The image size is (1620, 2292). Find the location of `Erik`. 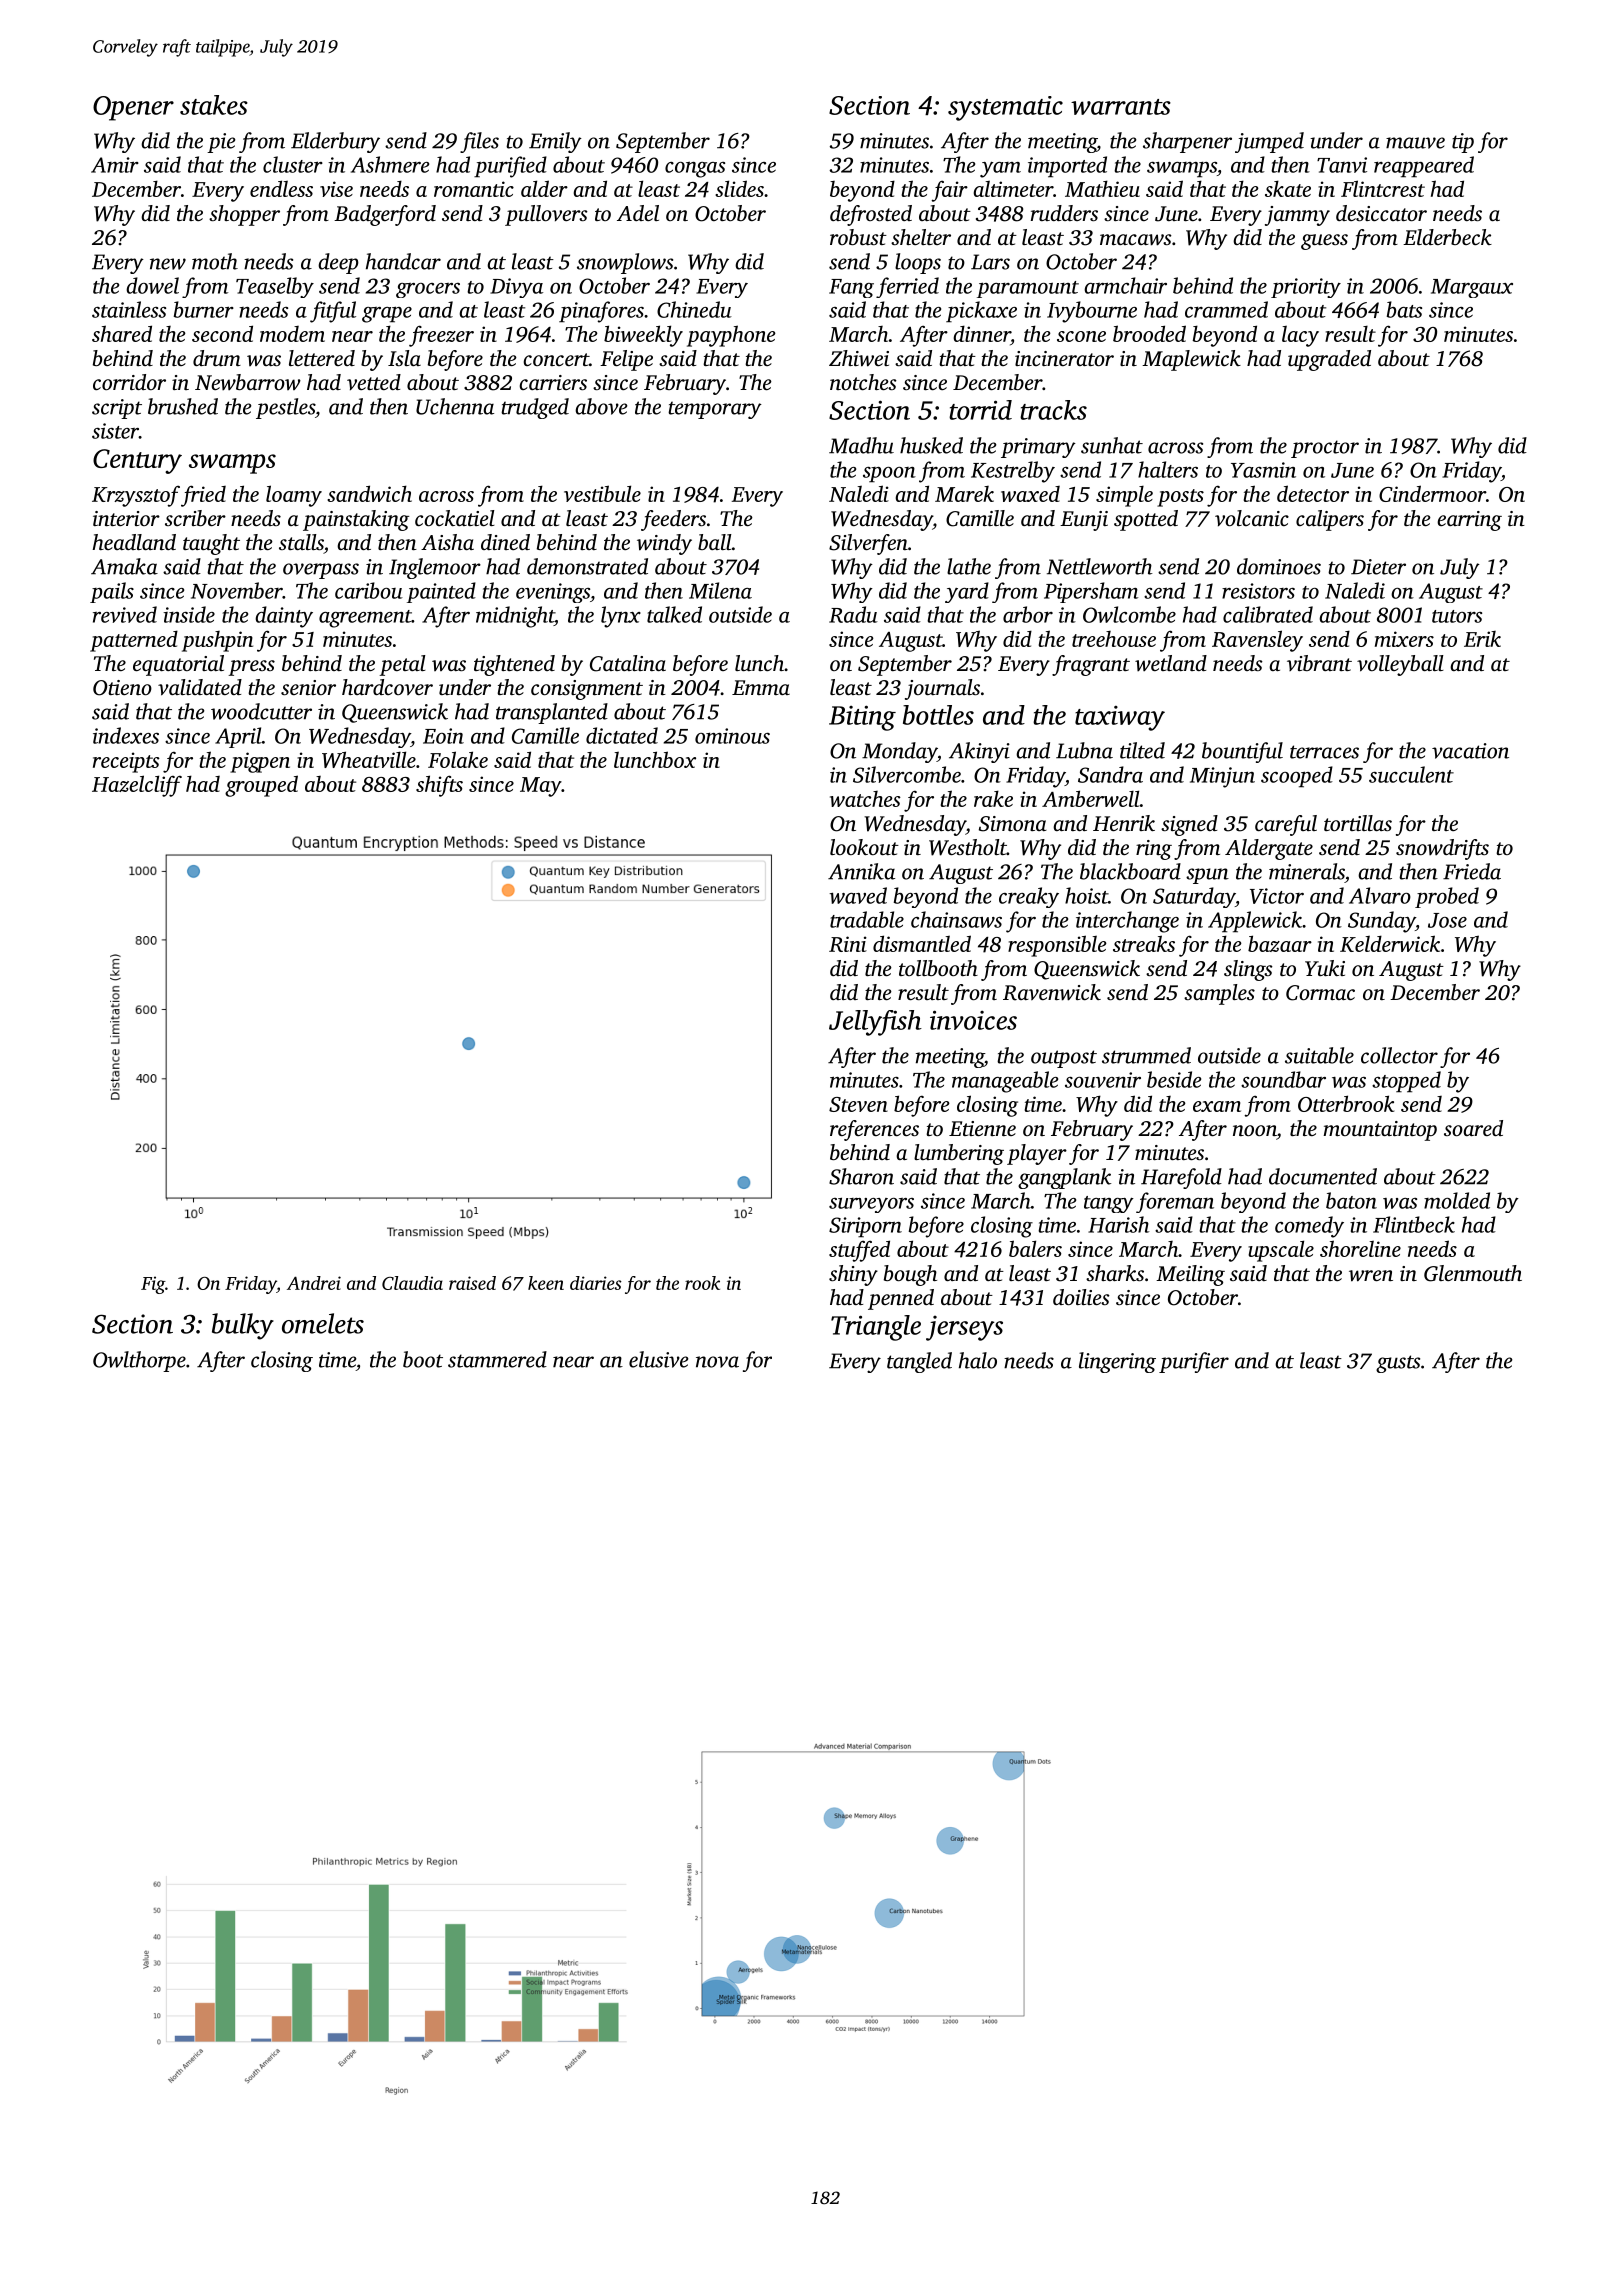

Erik is located at coordinates (1482, 639).
